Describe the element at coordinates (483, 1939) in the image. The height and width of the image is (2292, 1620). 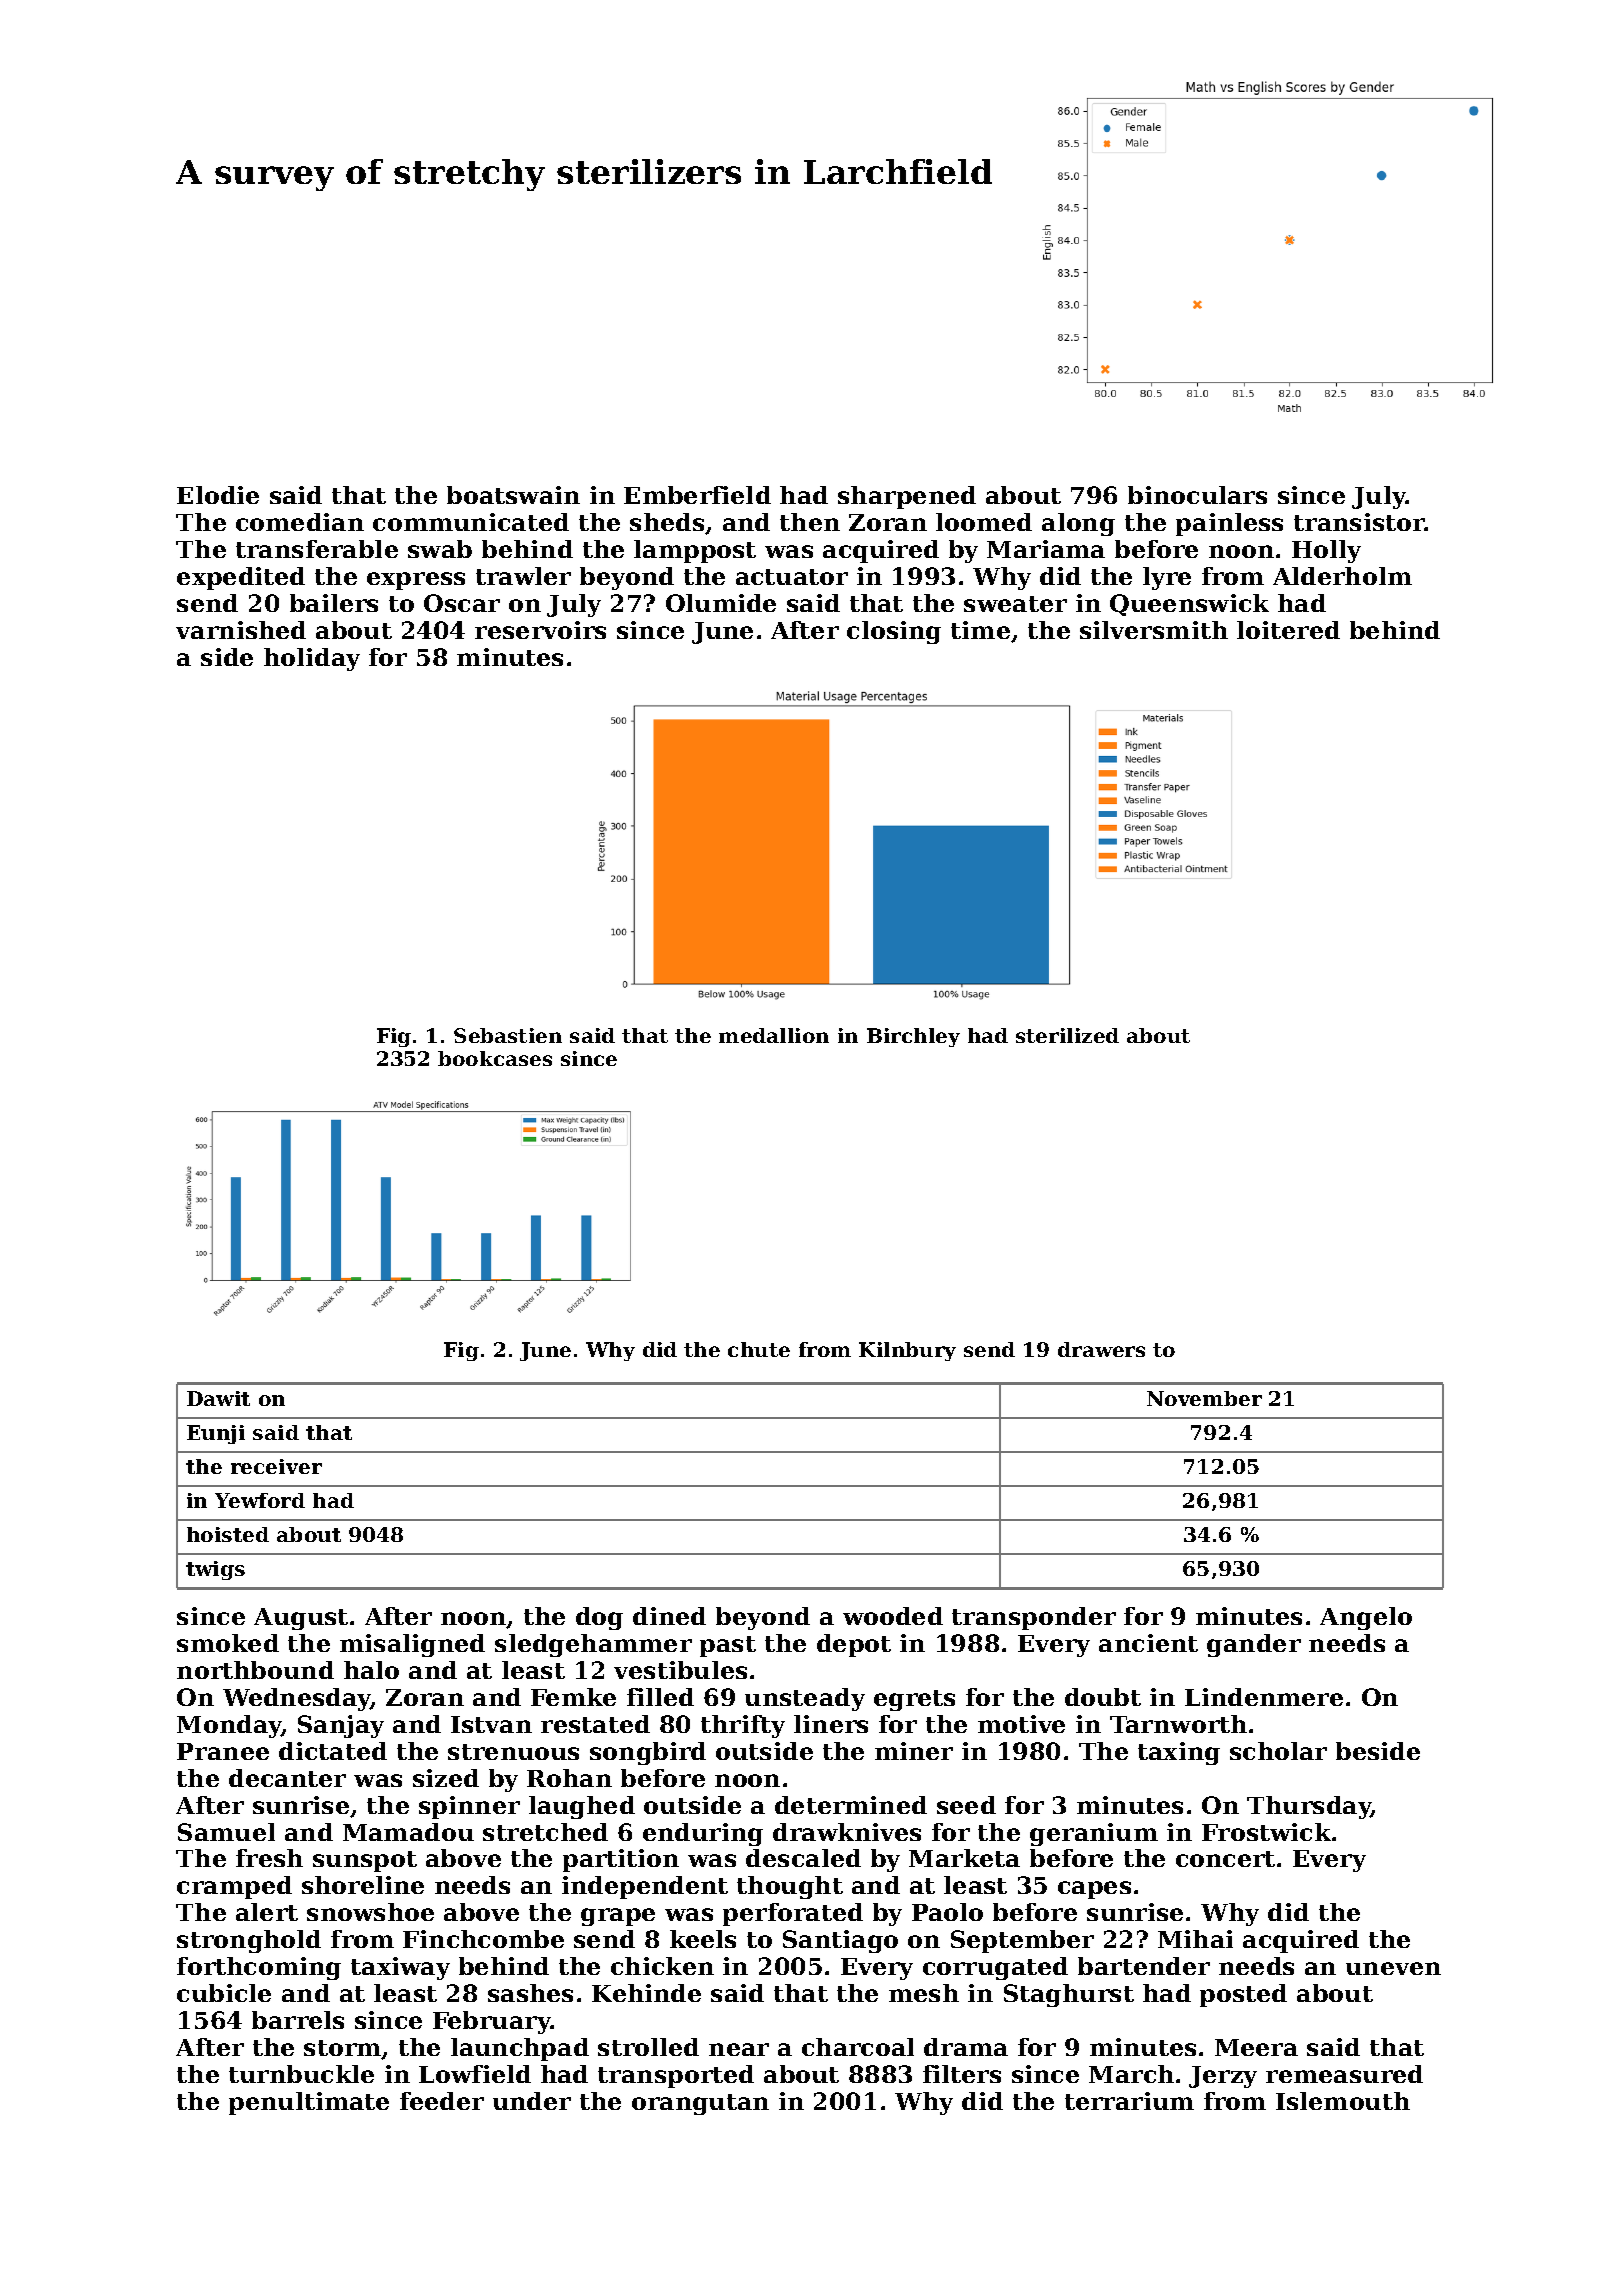
I see `Finchcombe` at that location.
